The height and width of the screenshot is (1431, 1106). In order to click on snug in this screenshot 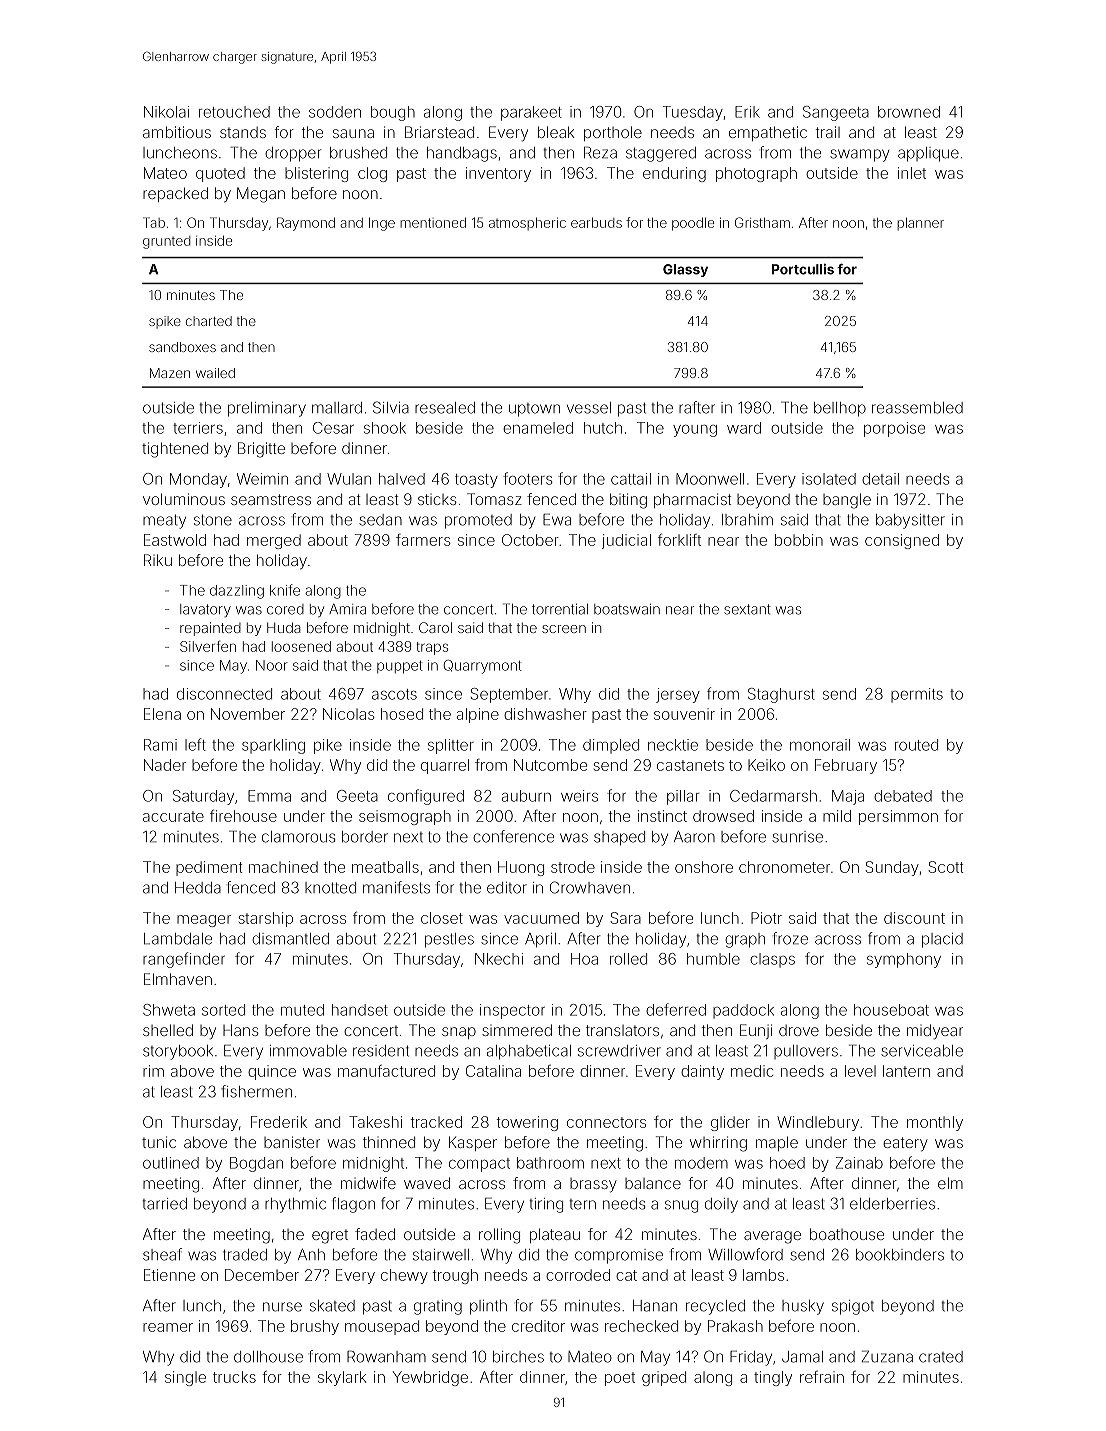, I will do `click(681, 1206)`.
